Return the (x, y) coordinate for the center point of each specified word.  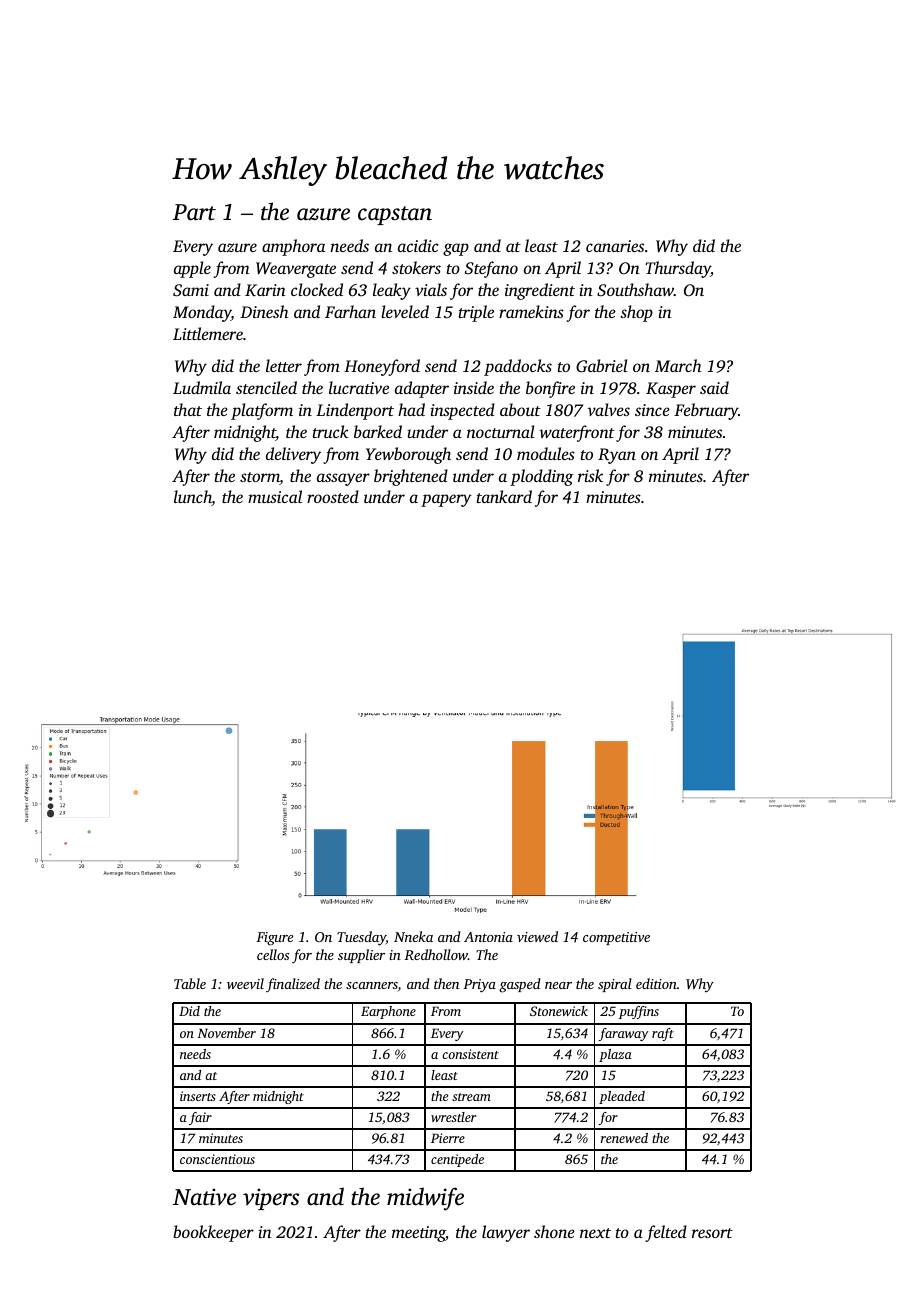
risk (590, 475)
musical (275, 496)
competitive (616, 938)
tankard (504, 496)
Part (194, 212)
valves (608, 409)
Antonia (488, 937)
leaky (392, 291)
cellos (273, 954)
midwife (425, 1199)
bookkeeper (213, 1233)
